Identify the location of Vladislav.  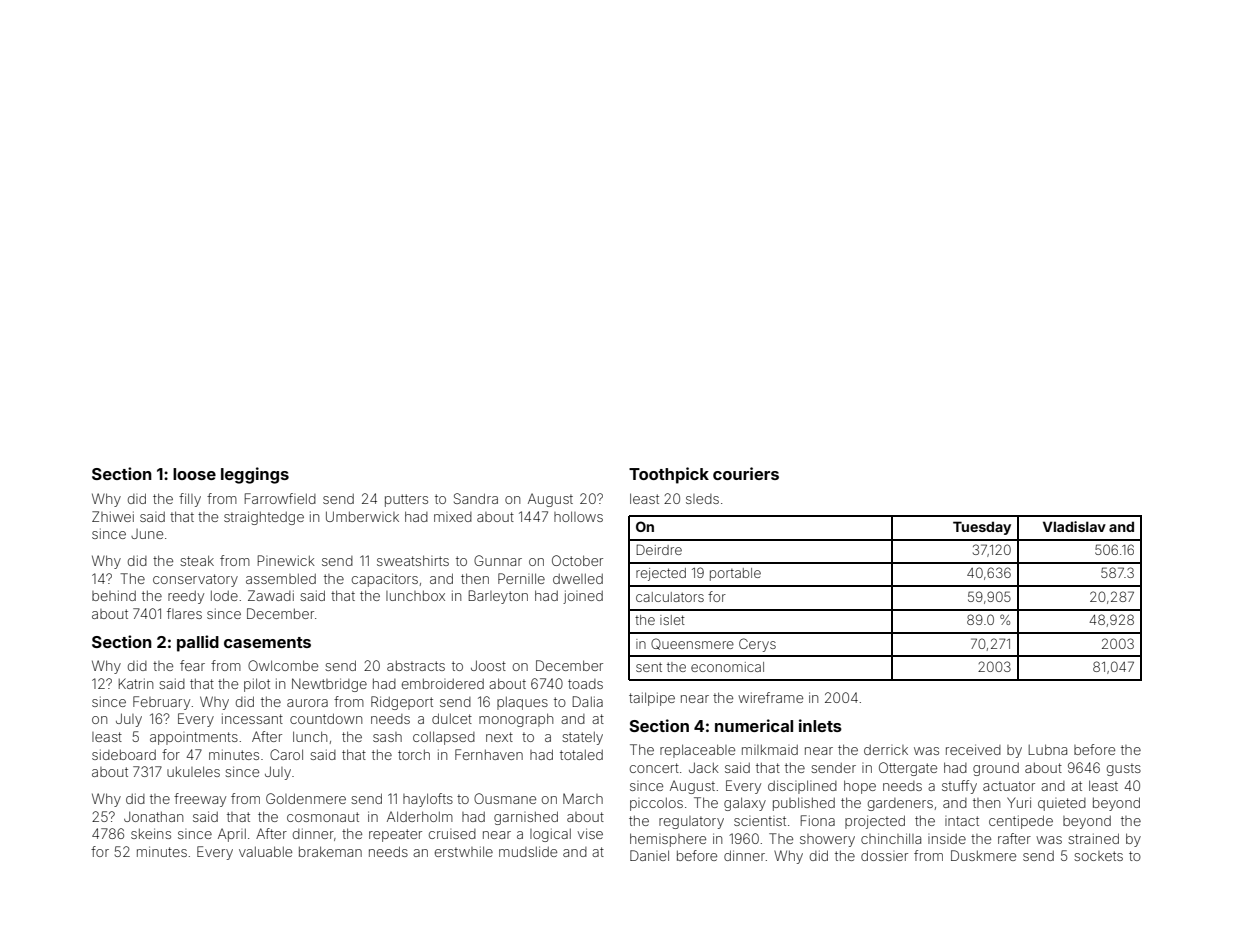
(1074, 526).
